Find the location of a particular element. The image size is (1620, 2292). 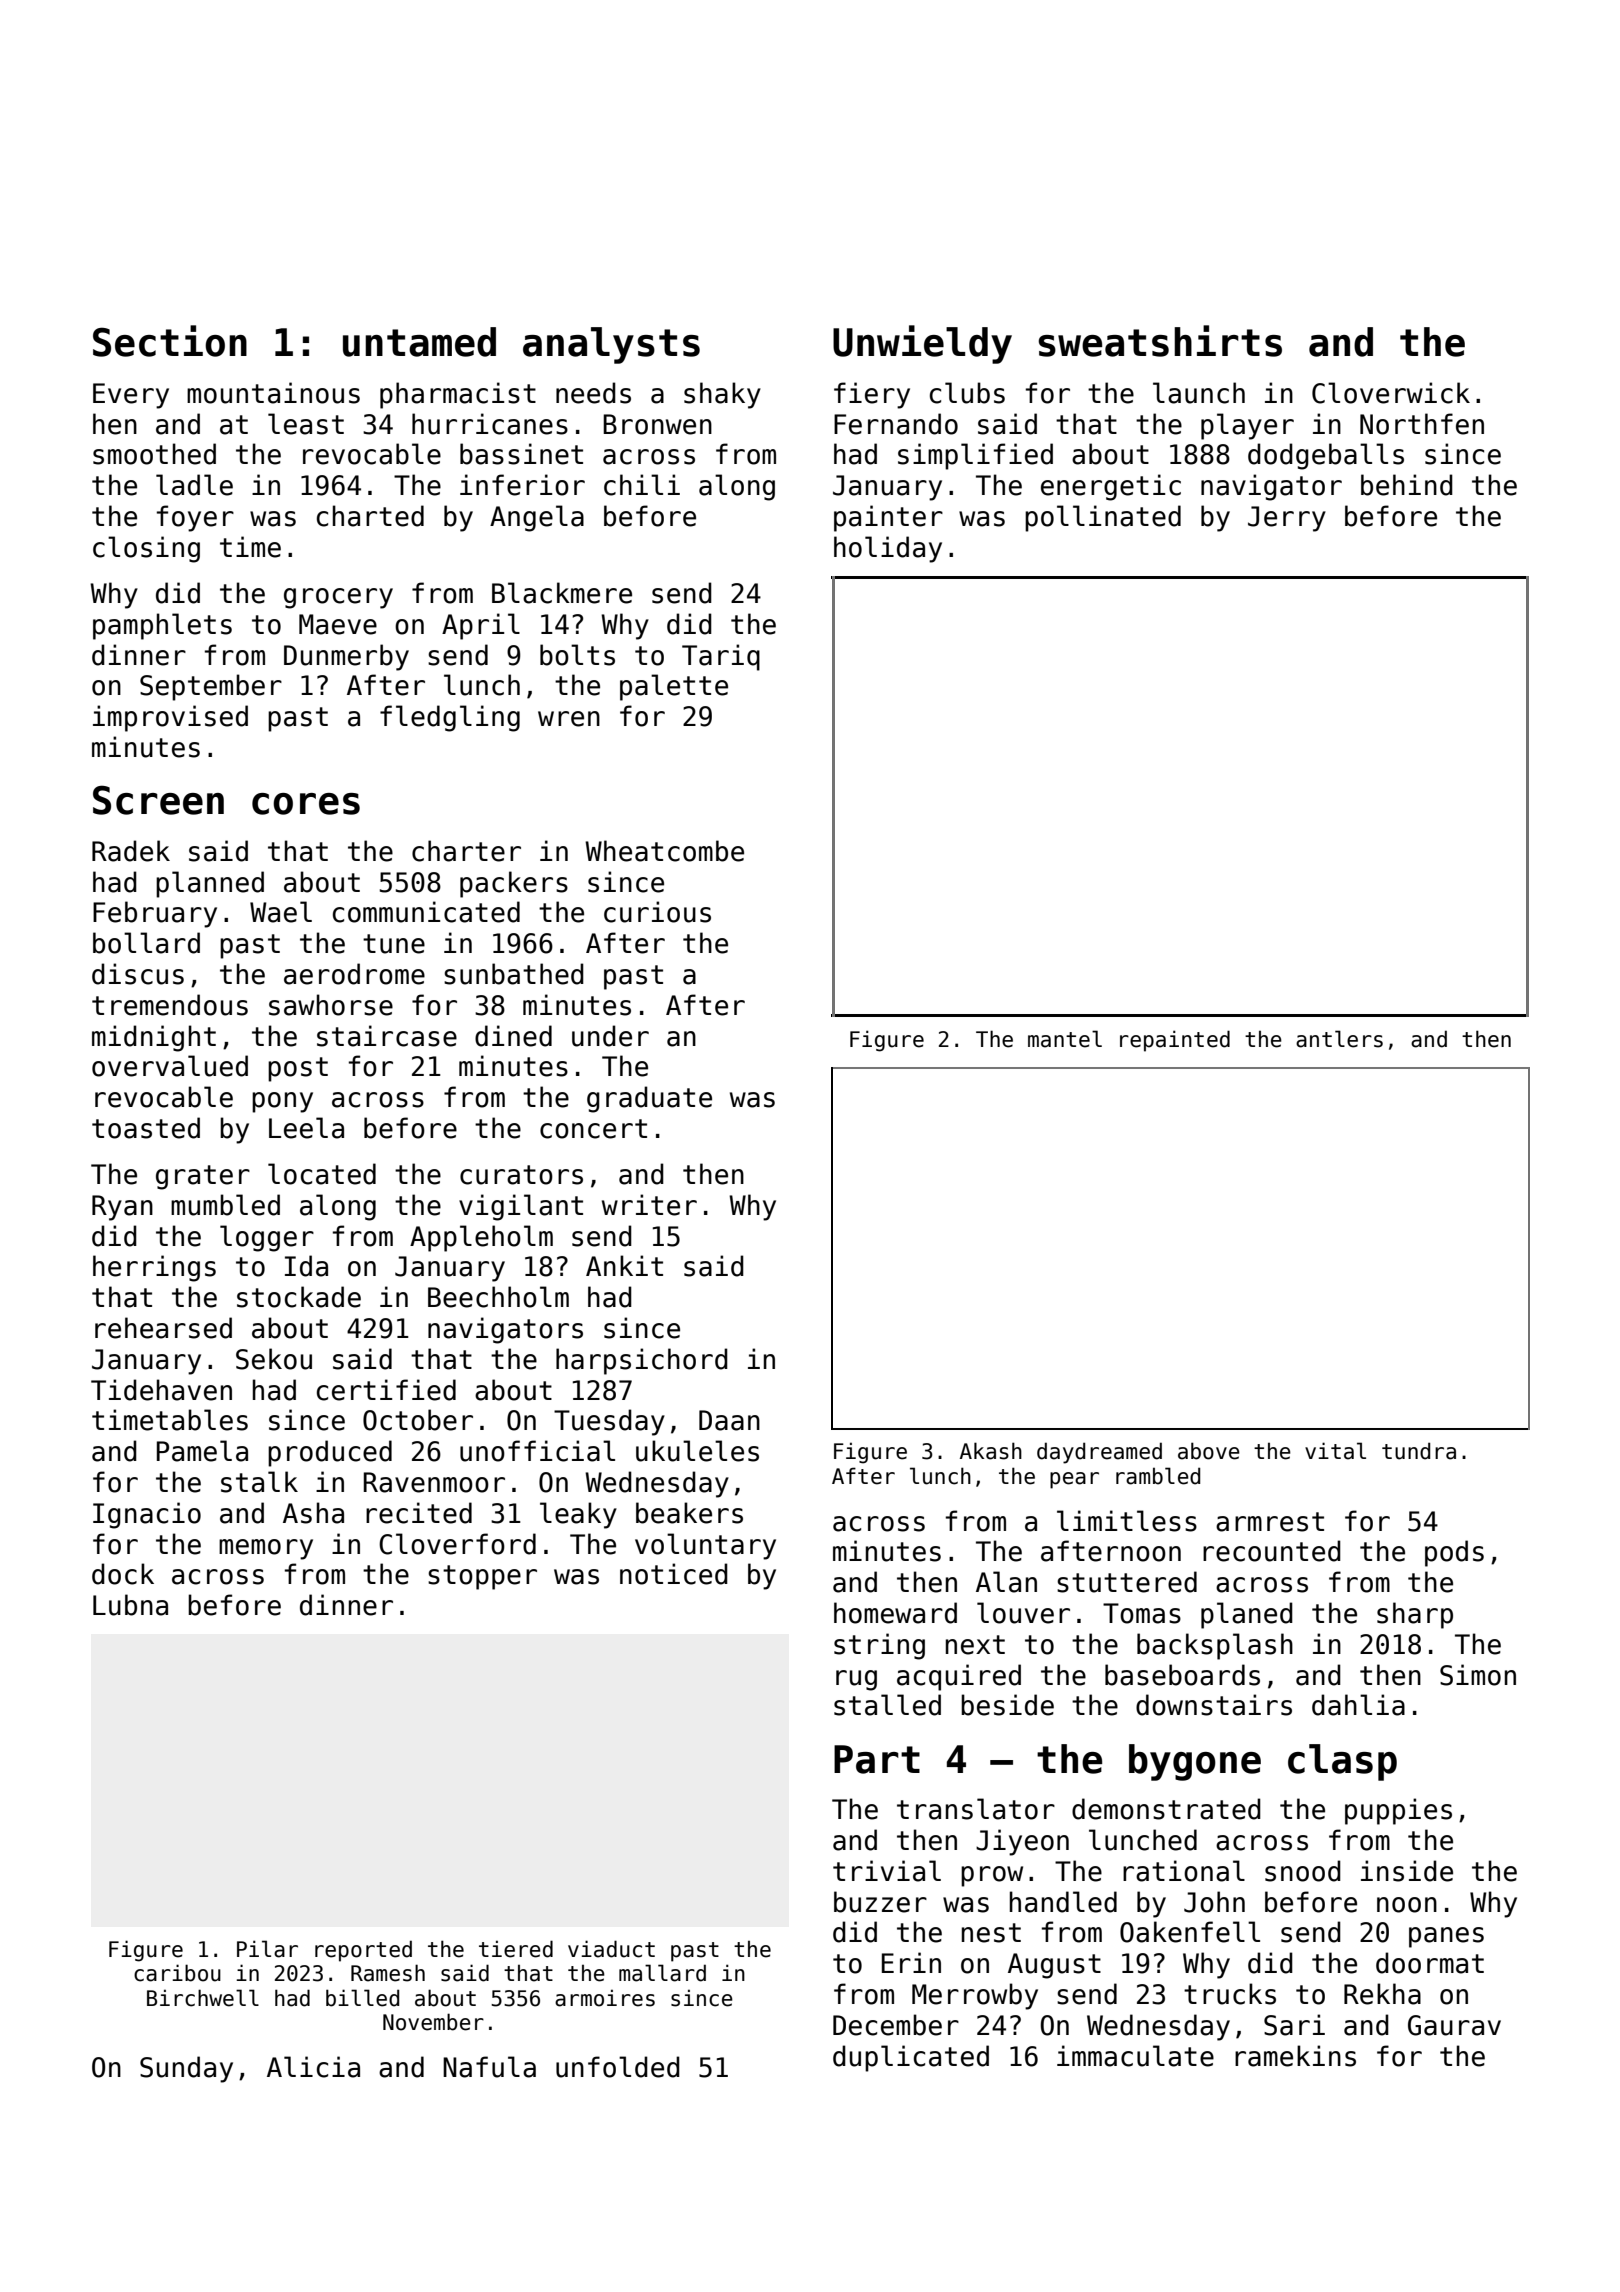

Radek is located at coordinates (131, 851).
